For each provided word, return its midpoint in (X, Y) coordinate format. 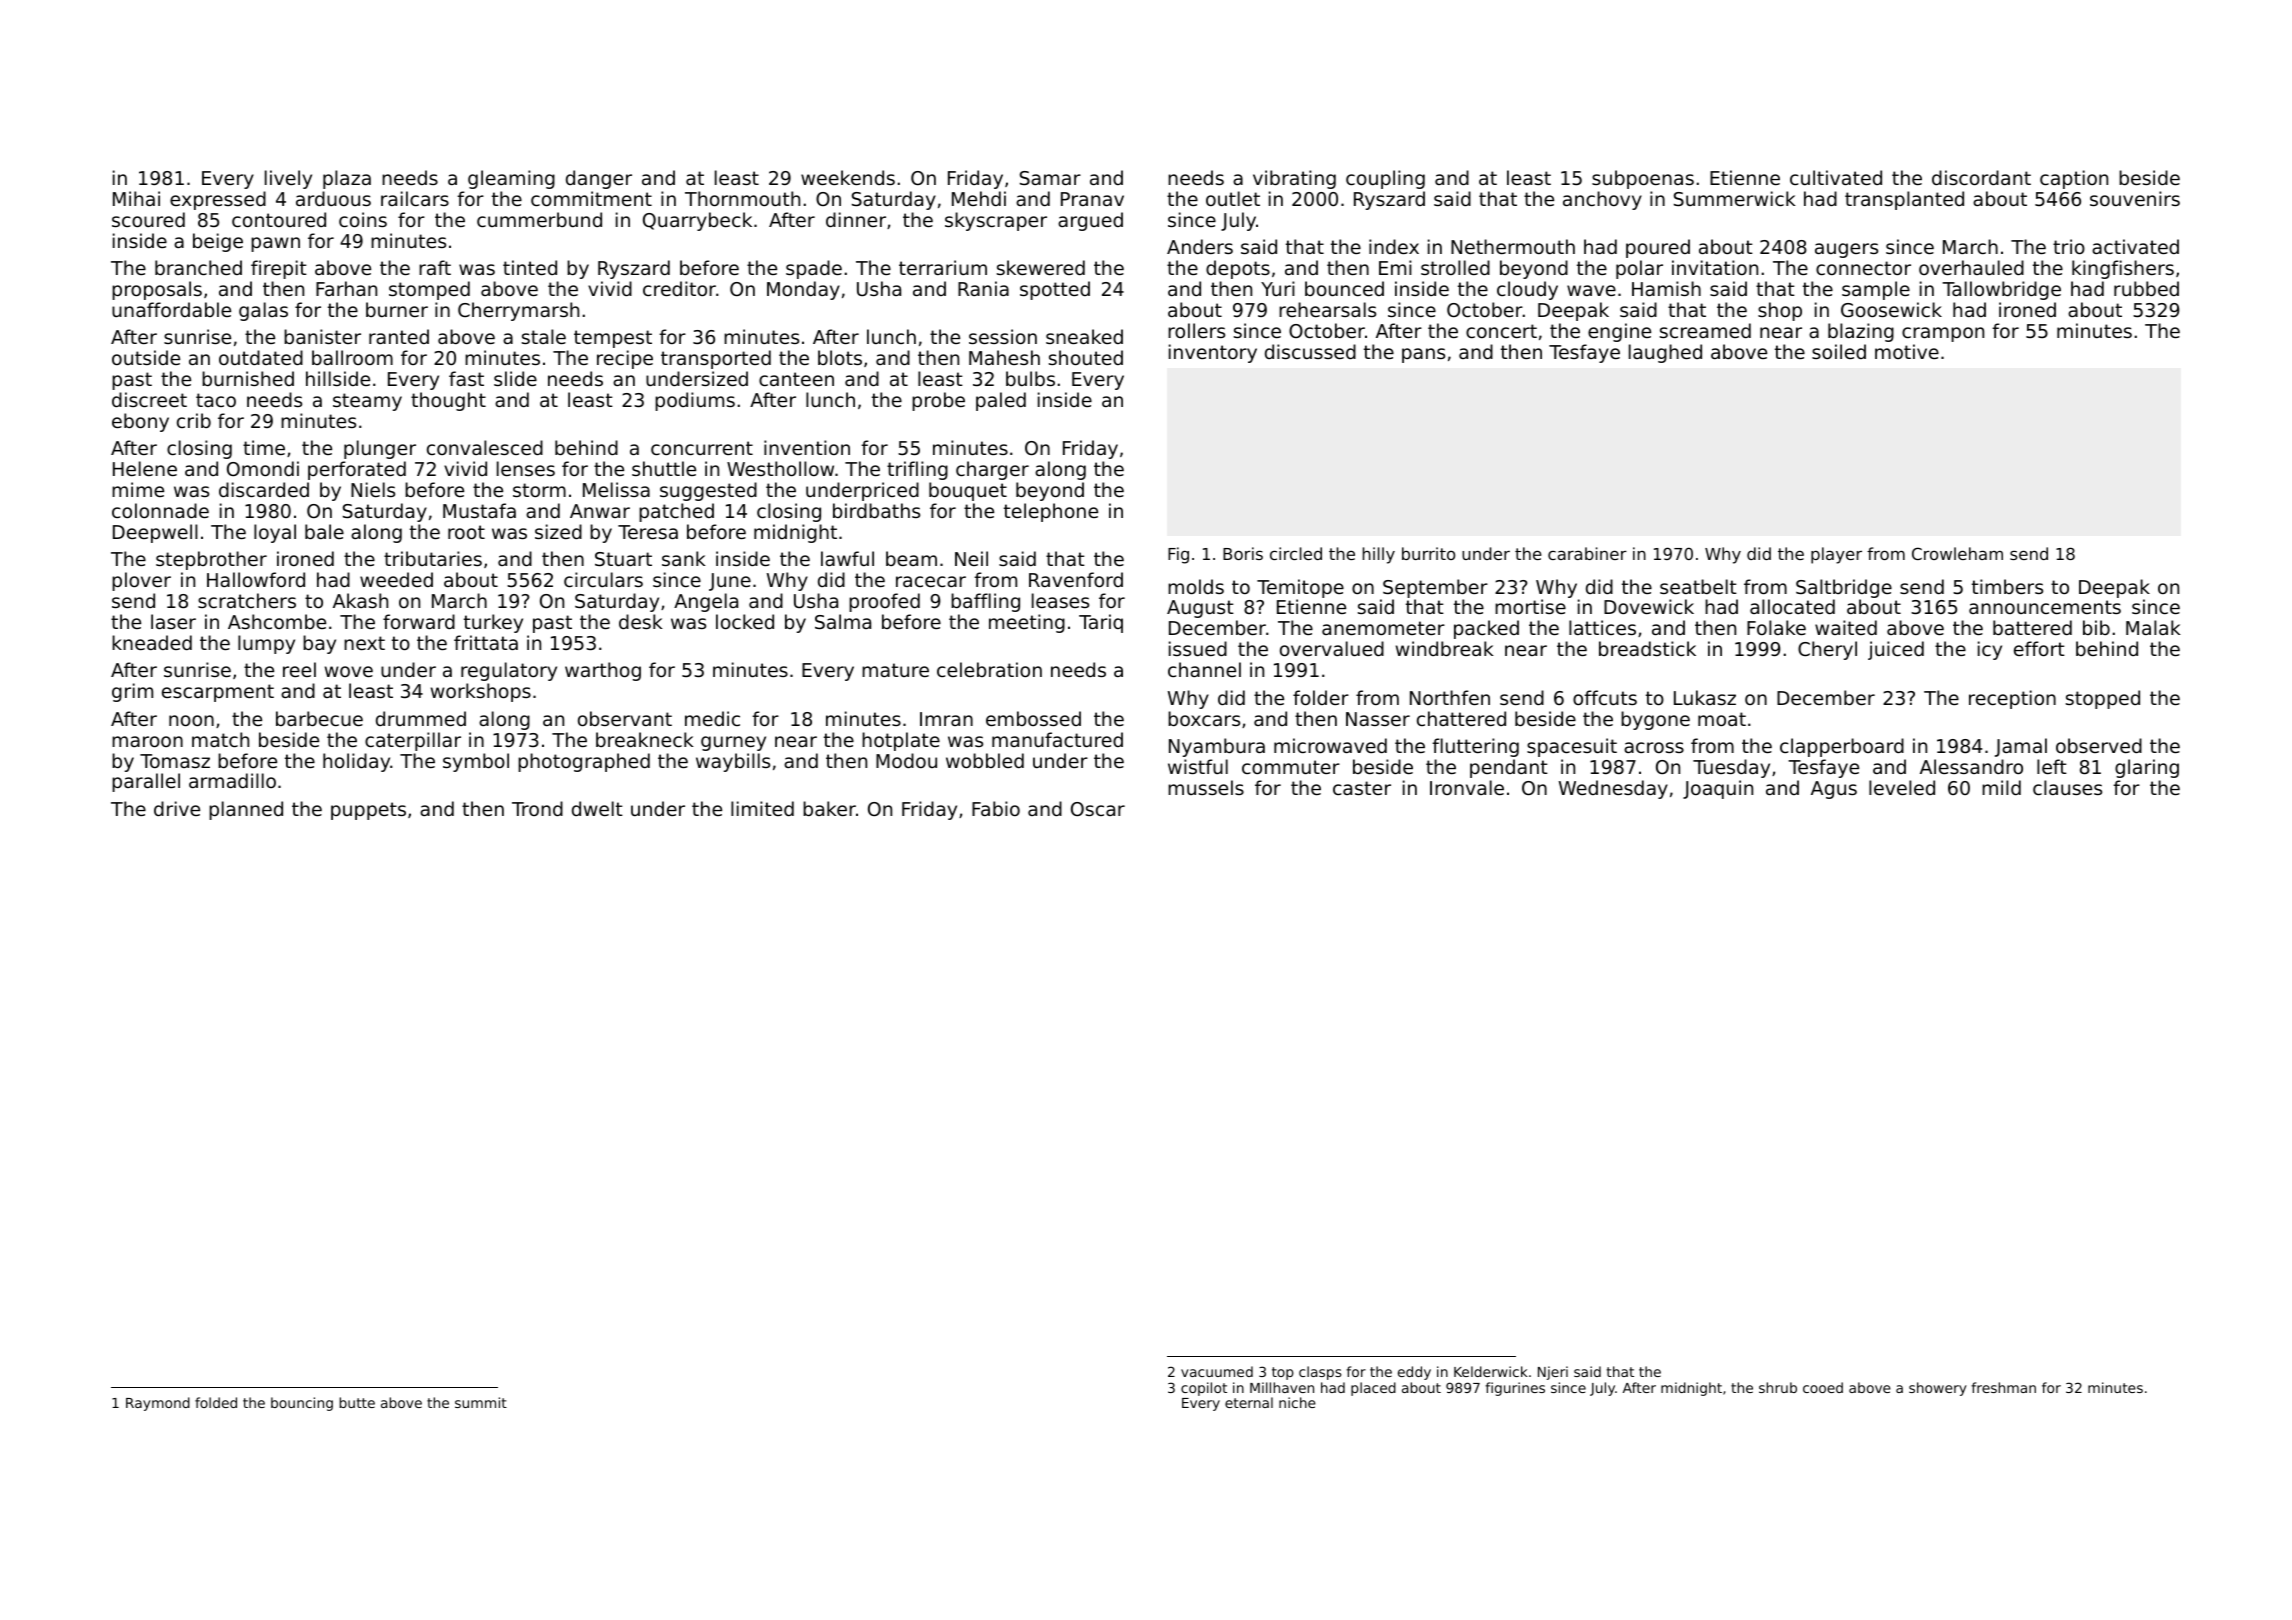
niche (1297, 1402)
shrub (1778, 1387)
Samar (1050, 178)
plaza (347, 179)
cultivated (1836, 177)
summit (481, 1402)
